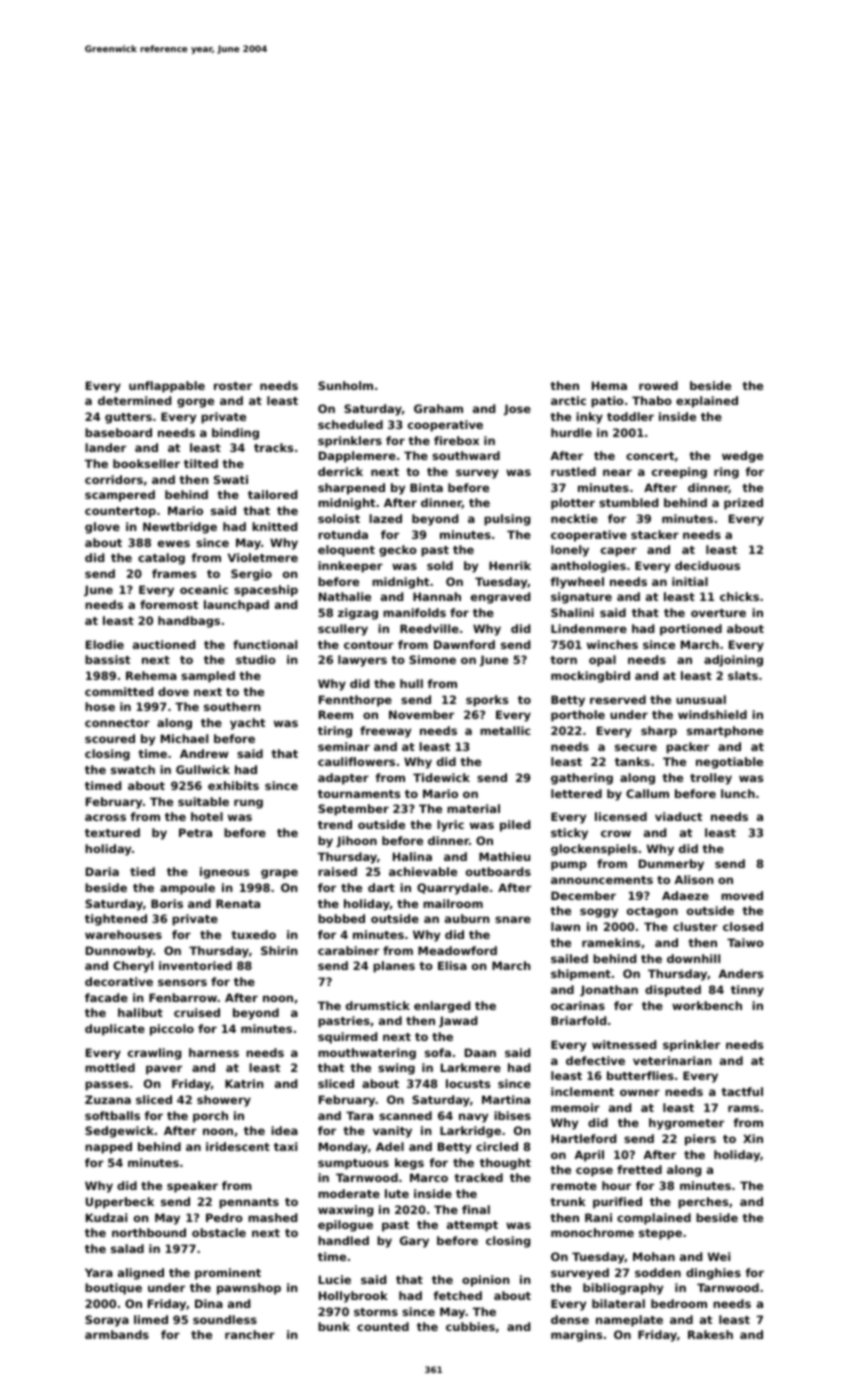  Describe the element at coordinates (581, 975) in the screenshot. I see `shipment` at that location.
